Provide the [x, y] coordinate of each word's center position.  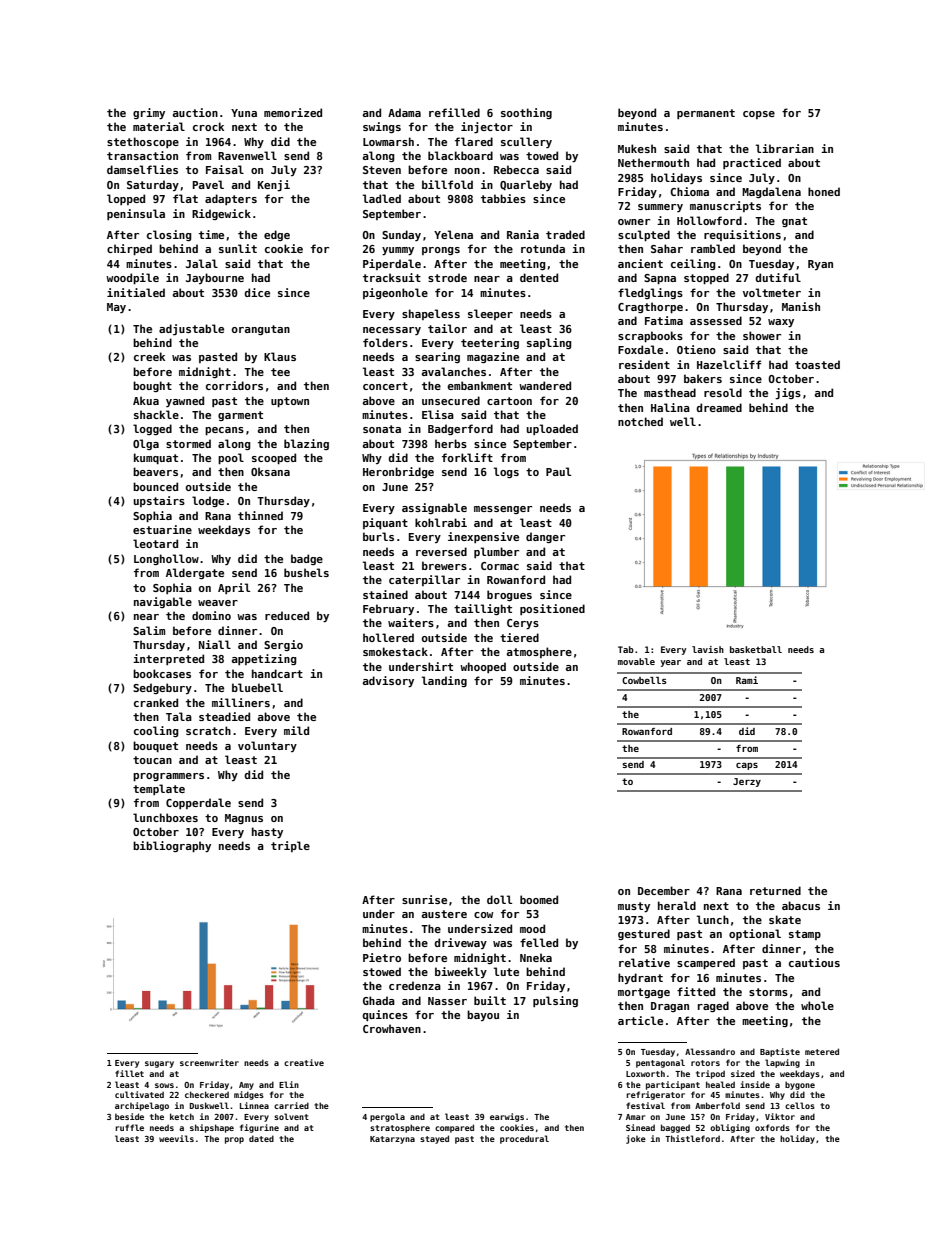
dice [257, 292]
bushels [306, 572]
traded [565, 234]
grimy [149, 113]
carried [291, 1105]
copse [759, 115]
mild [296, 730]
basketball [756, 649]
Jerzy [747, 782]
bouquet [155, 746]
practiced [752, 163]
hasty [267, 832]
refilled [454, 112]
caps [747, 766]
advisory [388, 681]
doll [499, 899]
